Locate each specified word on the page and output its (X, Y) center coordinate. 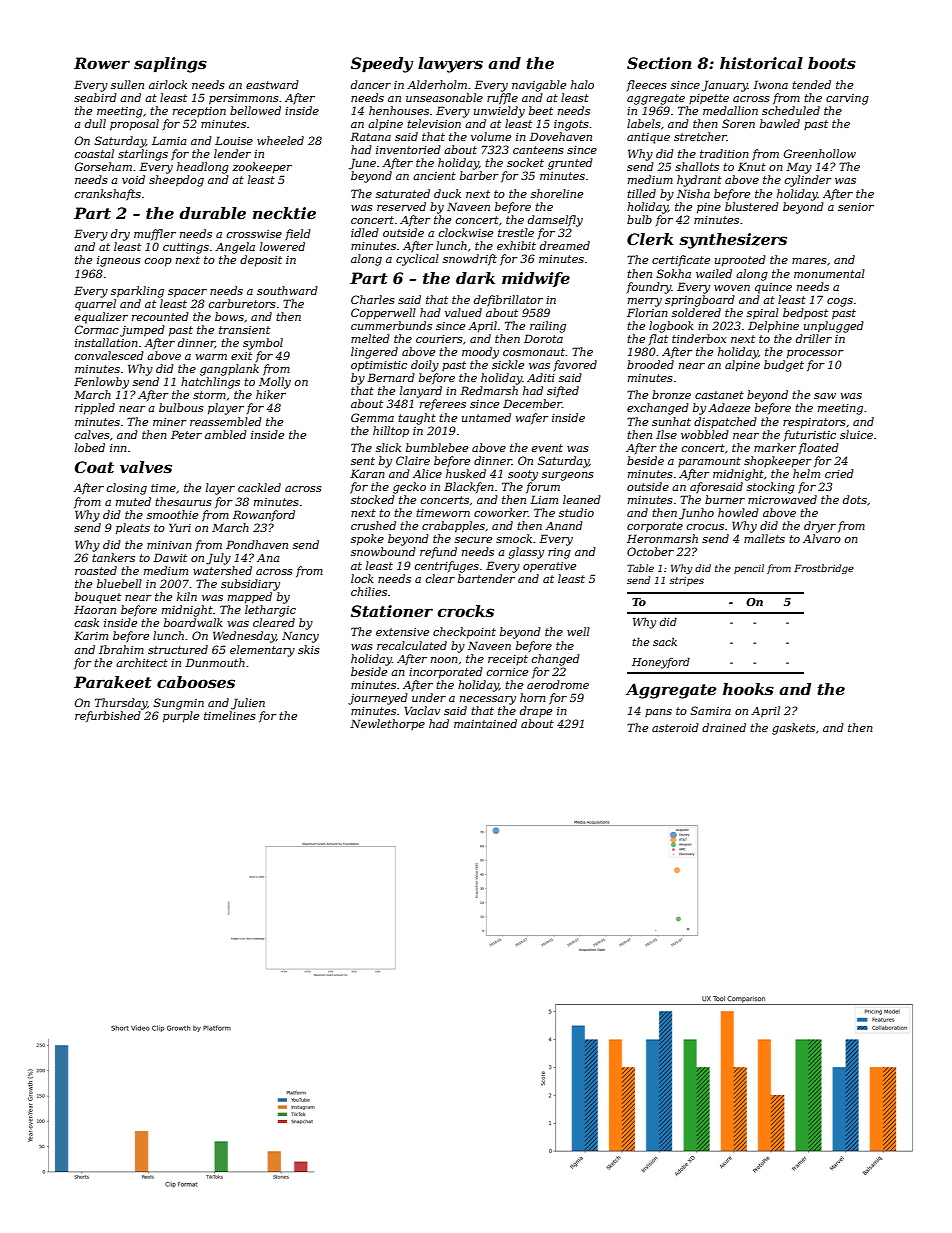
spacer (187, 293)
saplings (170, 65)
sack (665, 642)
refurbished (108, 716)
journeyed (378, 699)
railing (548, 327)
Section (659, 63)
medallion (730, 110)
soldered (696, 312)
